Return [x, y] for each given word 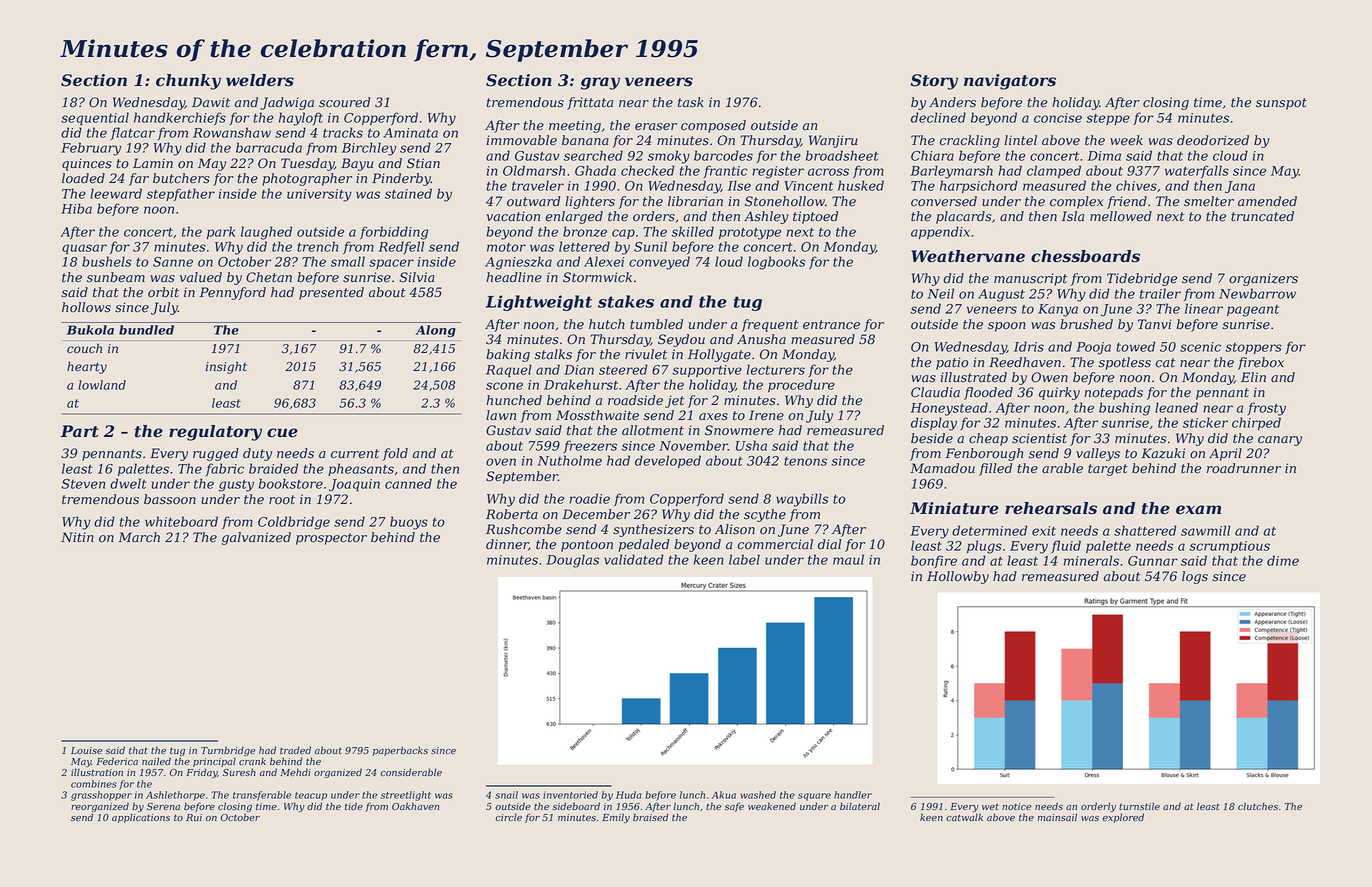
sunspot [1281, 104]
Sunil [650, 246]
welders [260, 80]
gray [600, 83]
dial [829, 544]
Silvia [417, 277]
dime [1283, 560]
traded [295, 750]
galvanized [256, 538]
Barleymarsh [951, 172]
